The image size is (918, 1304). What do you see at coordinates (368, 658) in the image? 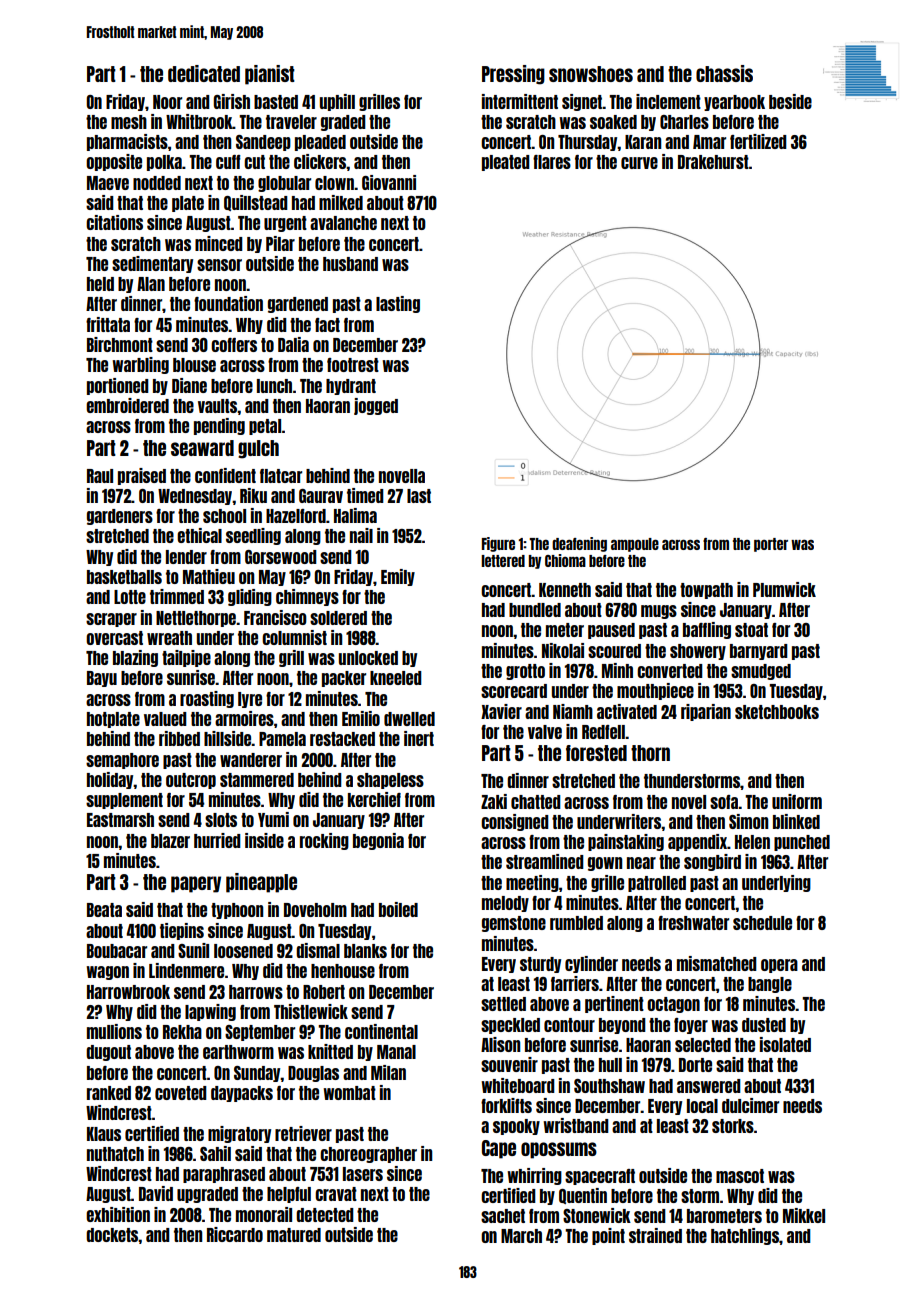
I see `unlocked` at bounding box center [368, 658].
